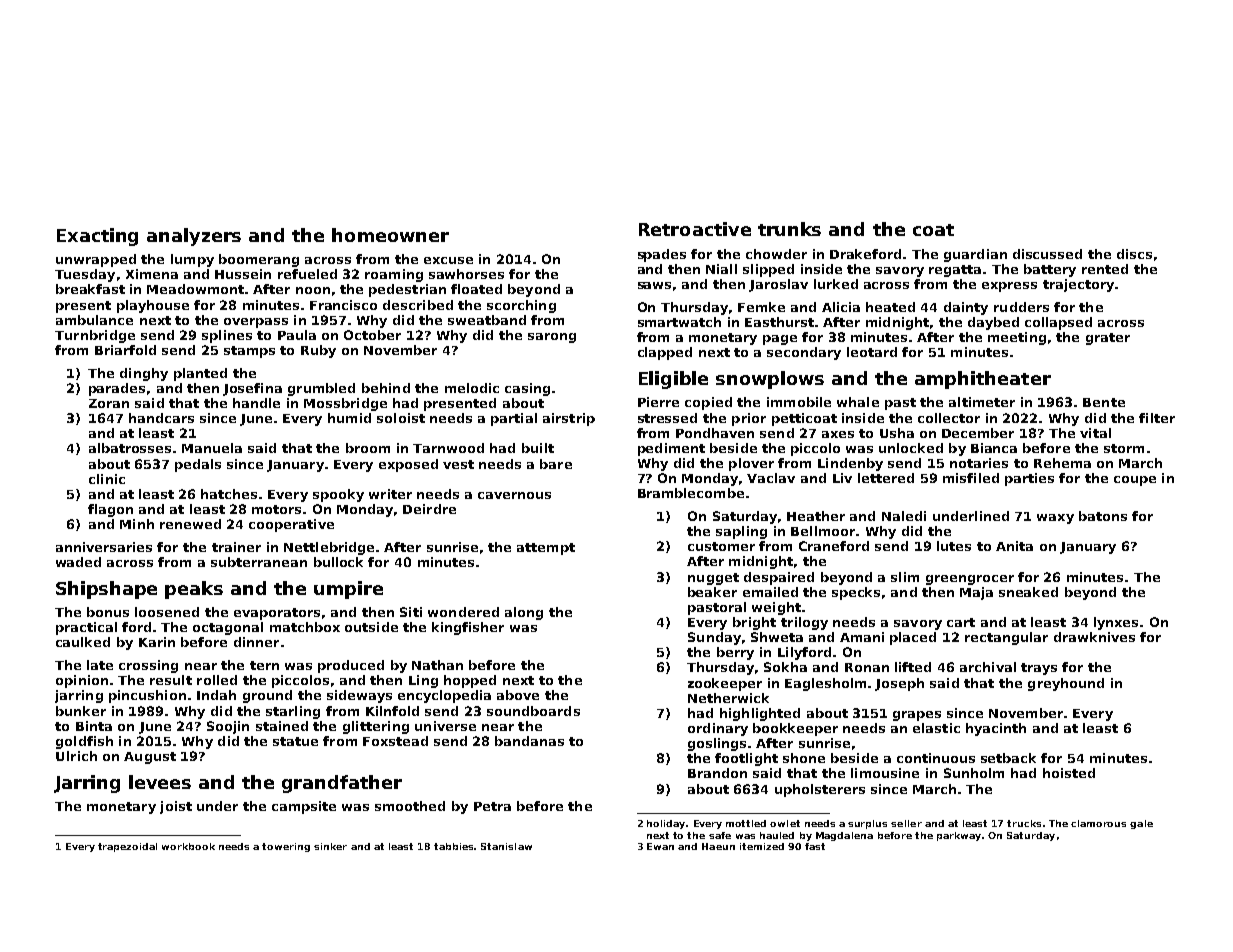 This document has height=952, width=1233. I want to click on analyzers, so click(194, 237).
